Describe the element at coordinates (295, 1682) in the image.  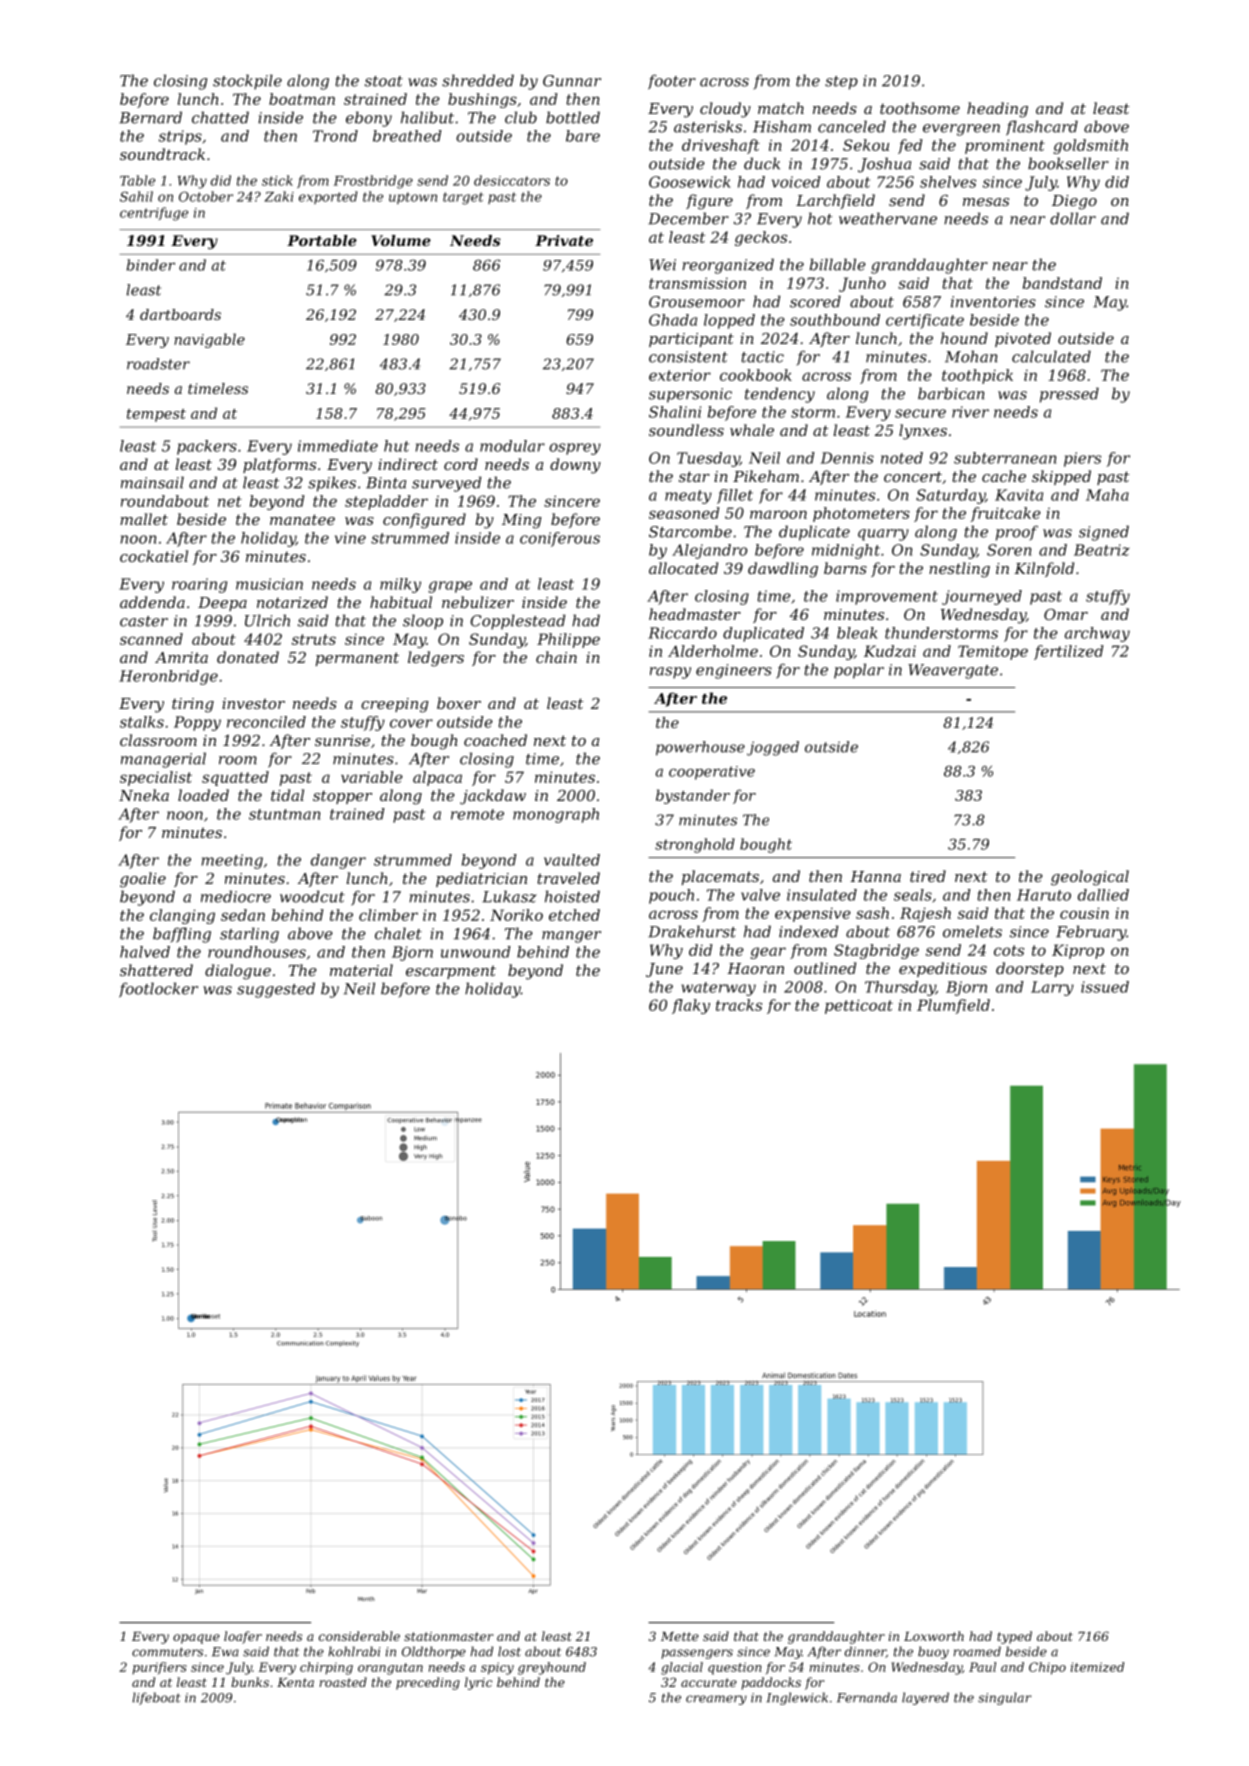
I see `Kenta` at that location.
